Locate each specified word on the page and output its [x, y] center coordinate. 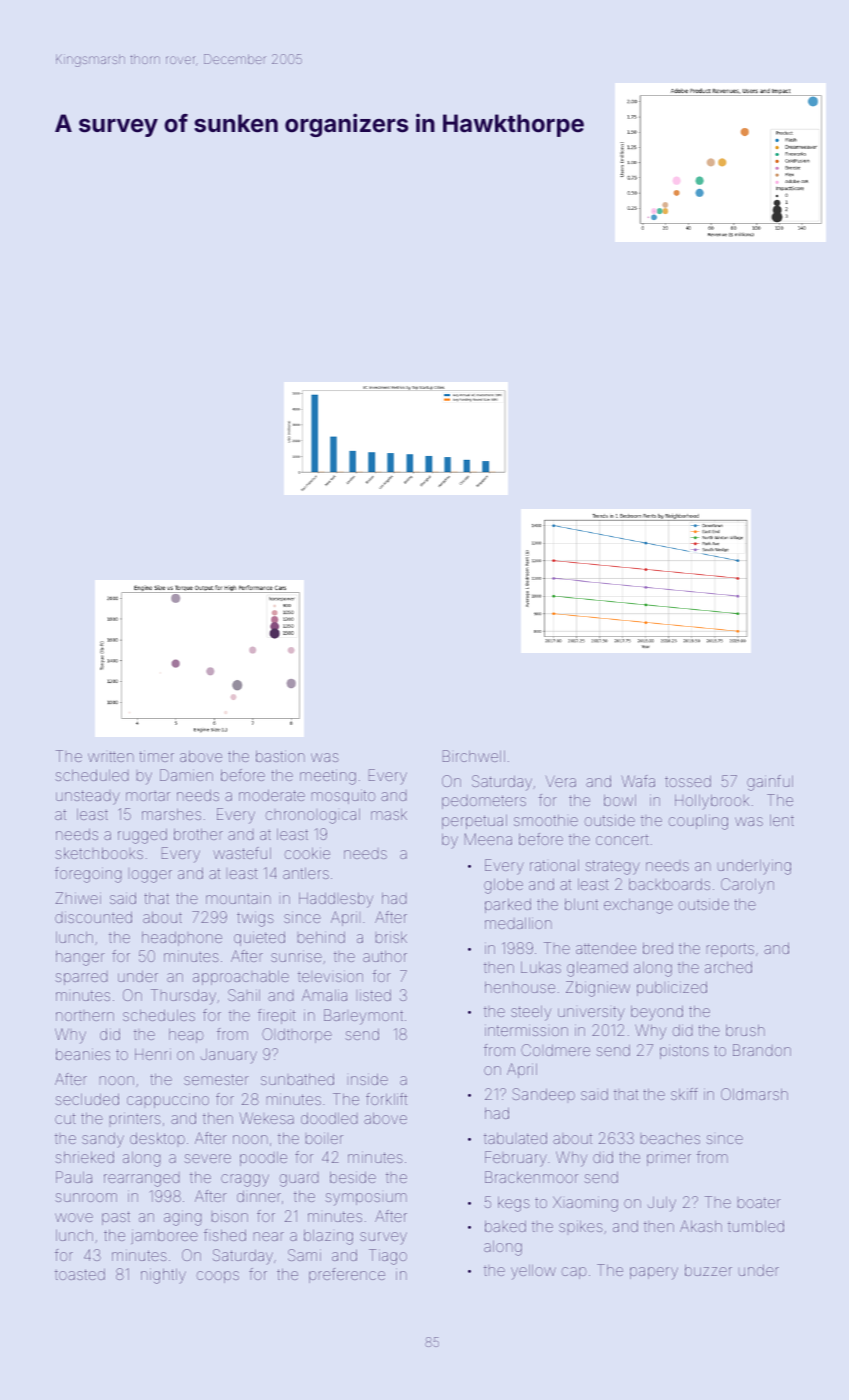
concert [622, 839]
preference [347, 1275]
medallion [518, 923]
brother [198, 834]
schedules [159, 1015]
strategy [612, 867]
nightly [163, 1276]
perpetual [474, 822]
